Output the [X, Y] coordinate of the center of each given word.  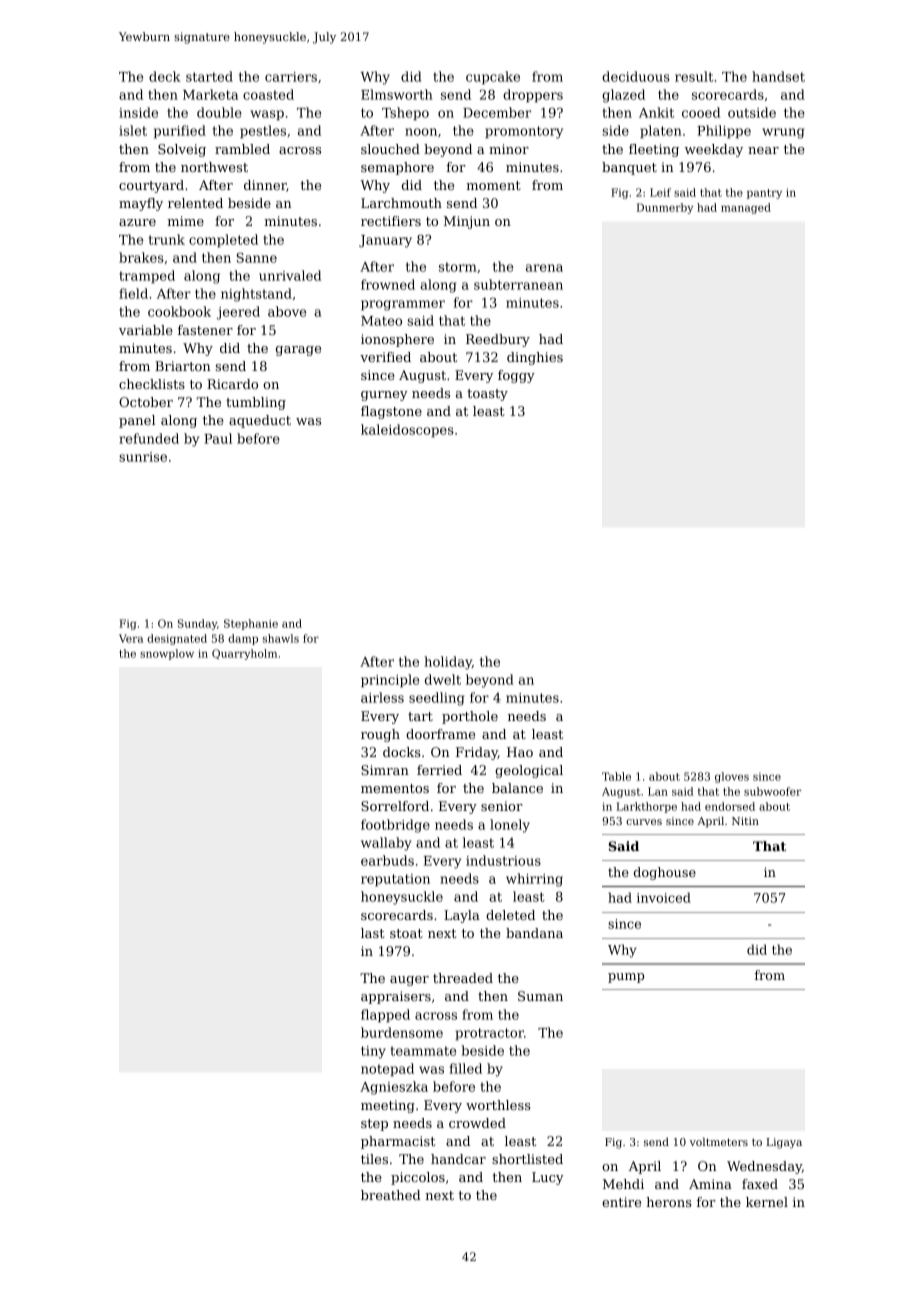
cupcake [493, 77]
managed [746, 208]
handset [778, 76]
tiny [373, 1052]
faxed [760, 1184]
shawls [280, 638]
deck [165, 76]
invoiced [664, 897]
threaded [463, 978]
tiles [374, 1159]
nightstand [256, 295]
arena [544, 268]
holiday [448, 663]
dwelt [443, 679]
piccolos [418, 1178]
